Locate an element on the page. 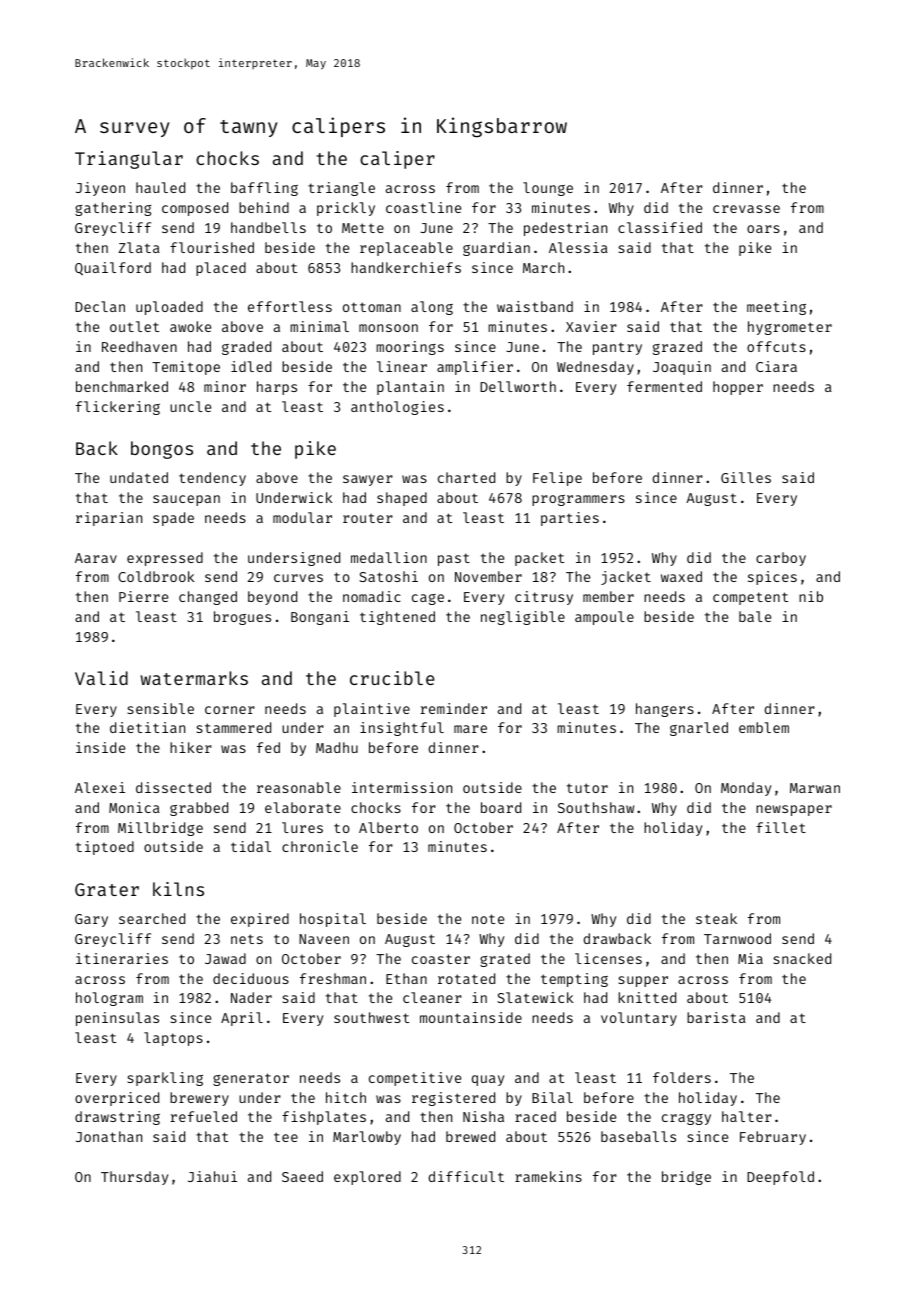  Valid is located at coordinates (101, 678).
